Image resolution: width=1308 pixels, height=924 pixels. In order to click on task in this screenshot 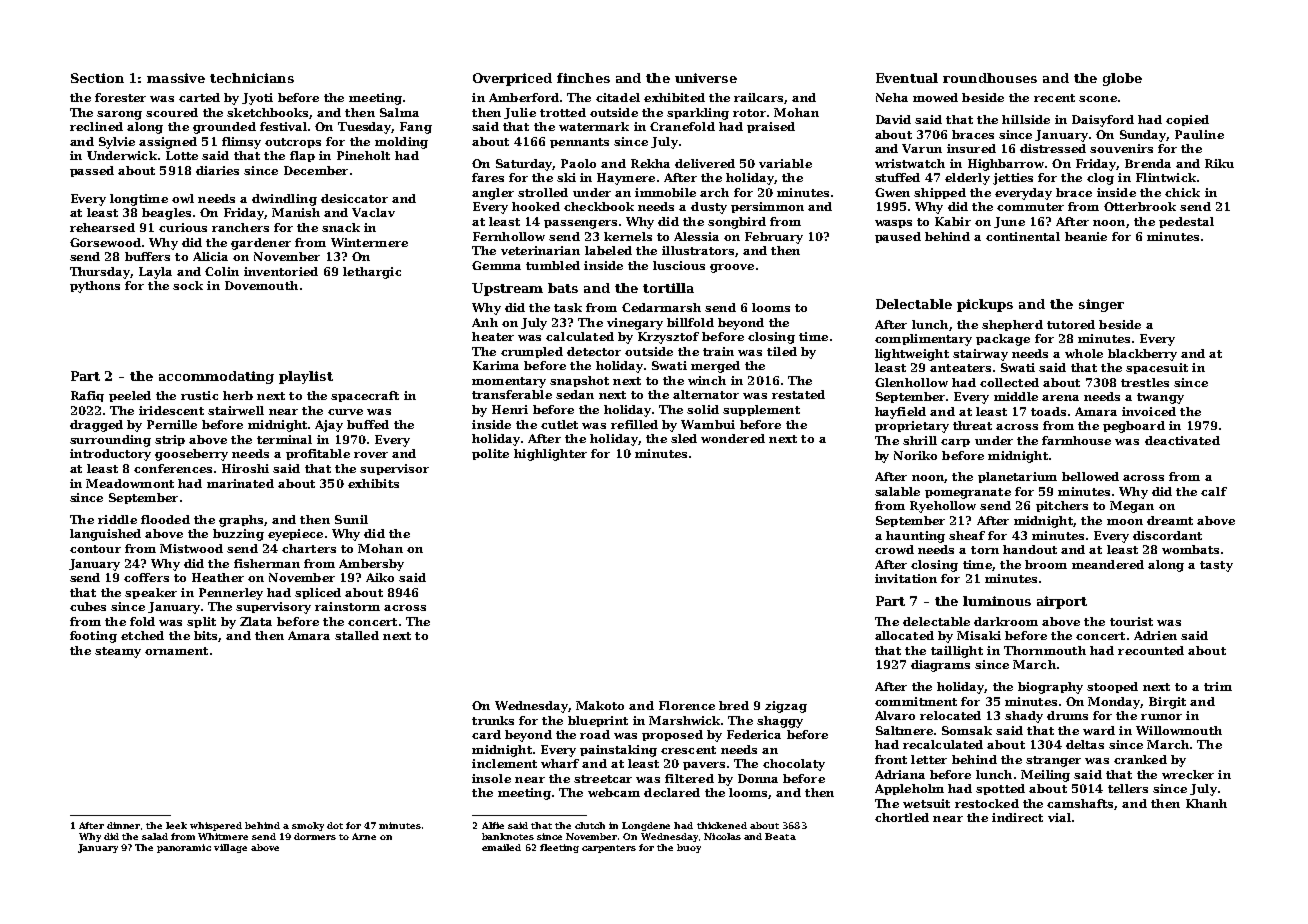, I will do `click(568, 307)`.
